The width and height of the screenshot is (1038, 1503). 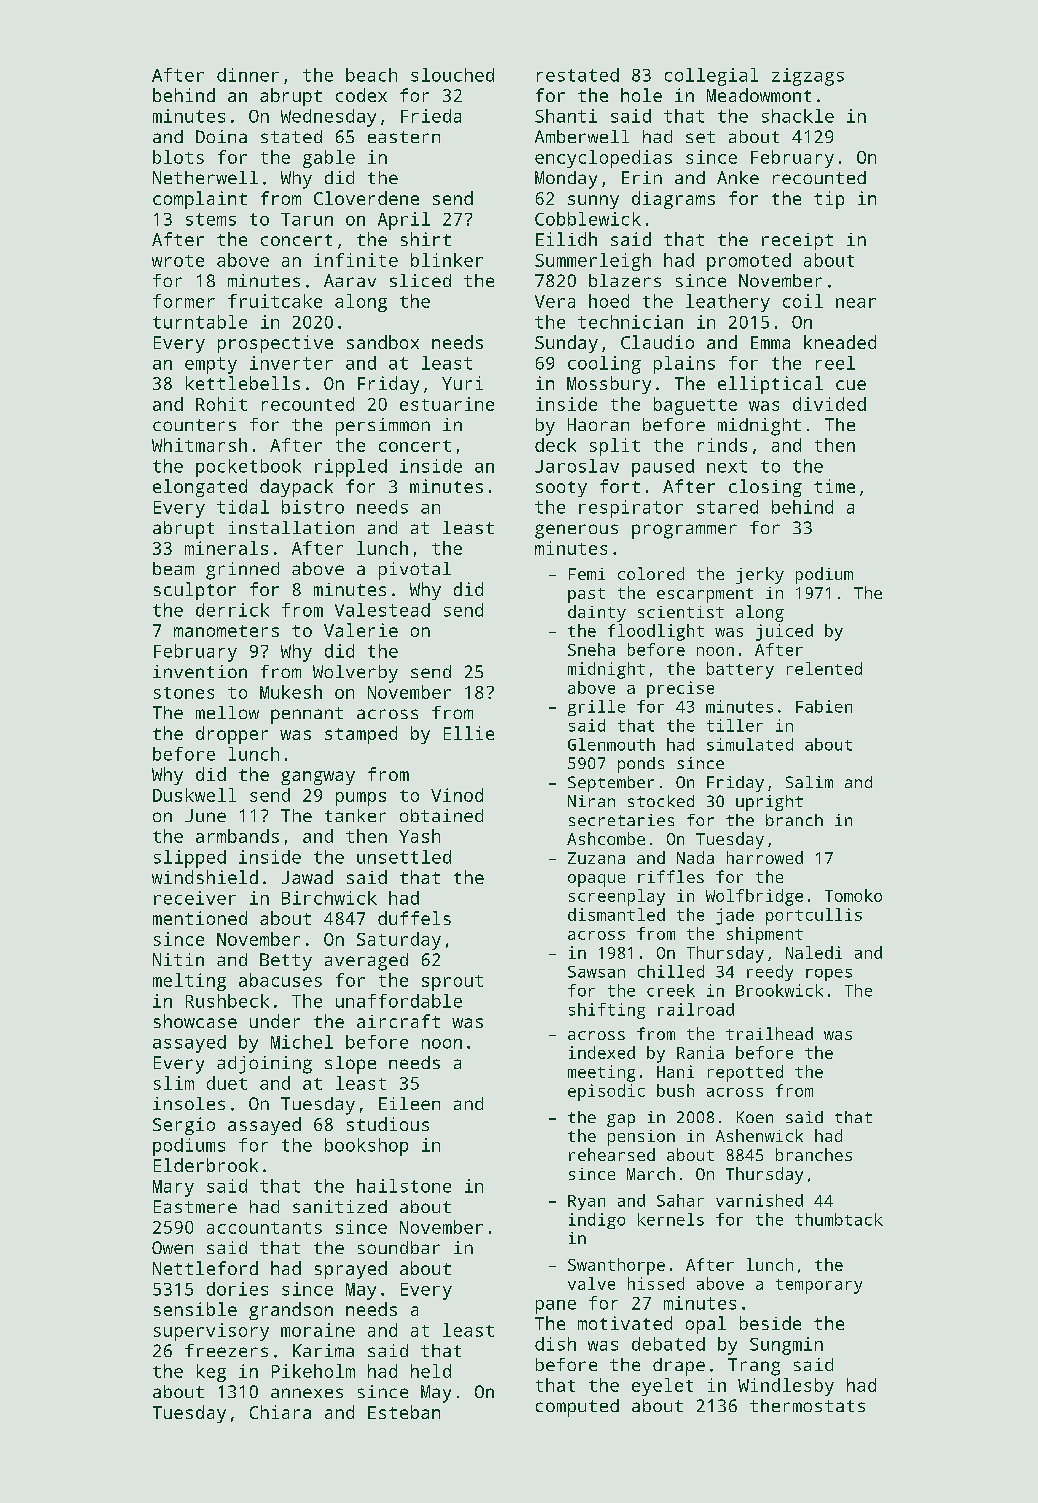 I want to click on beside, so click(x=770, y=1323).
